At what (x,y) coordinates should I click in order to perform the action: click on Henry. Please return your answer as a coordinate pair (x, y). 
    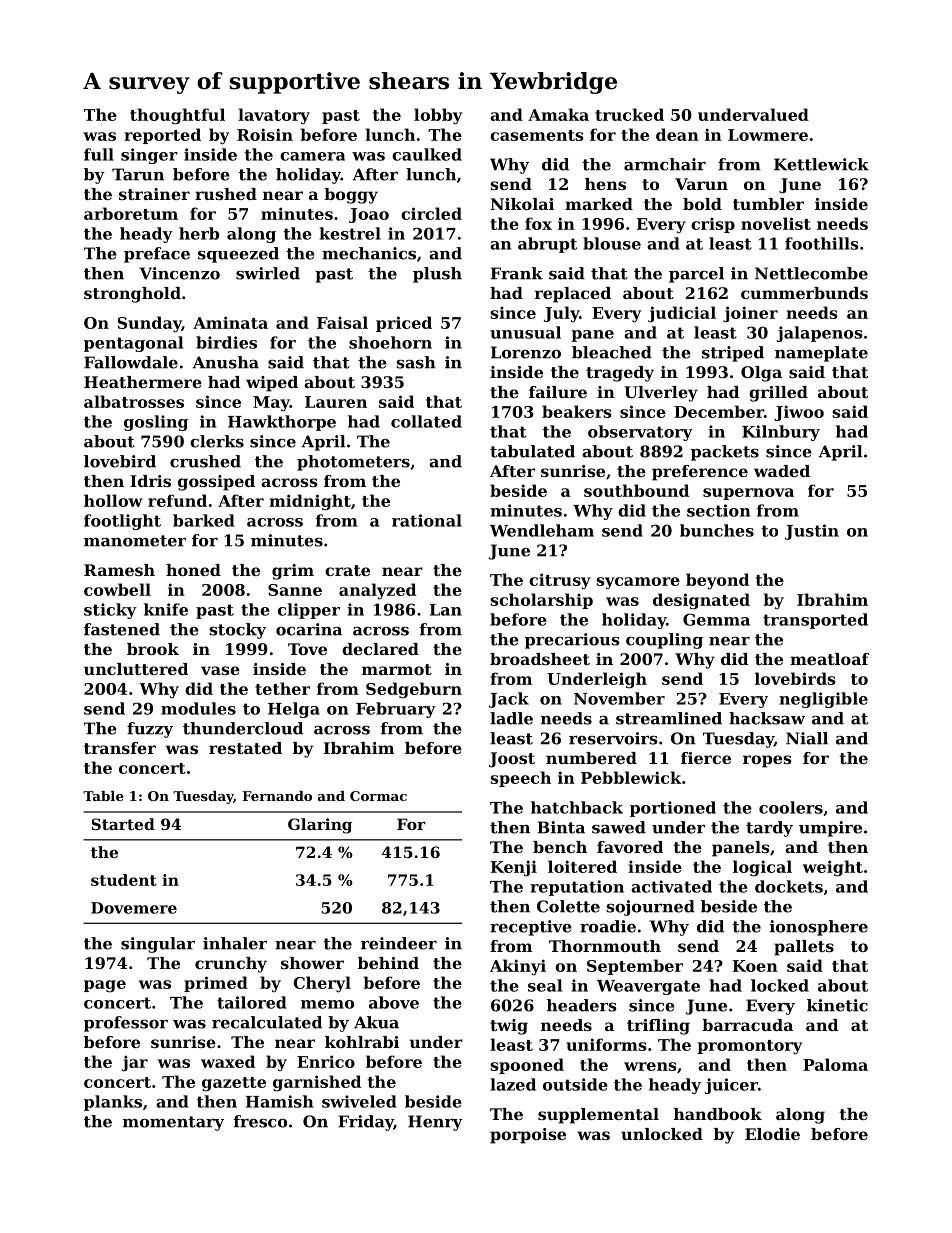
    Looking at the image, I should click on (435, 1123).
